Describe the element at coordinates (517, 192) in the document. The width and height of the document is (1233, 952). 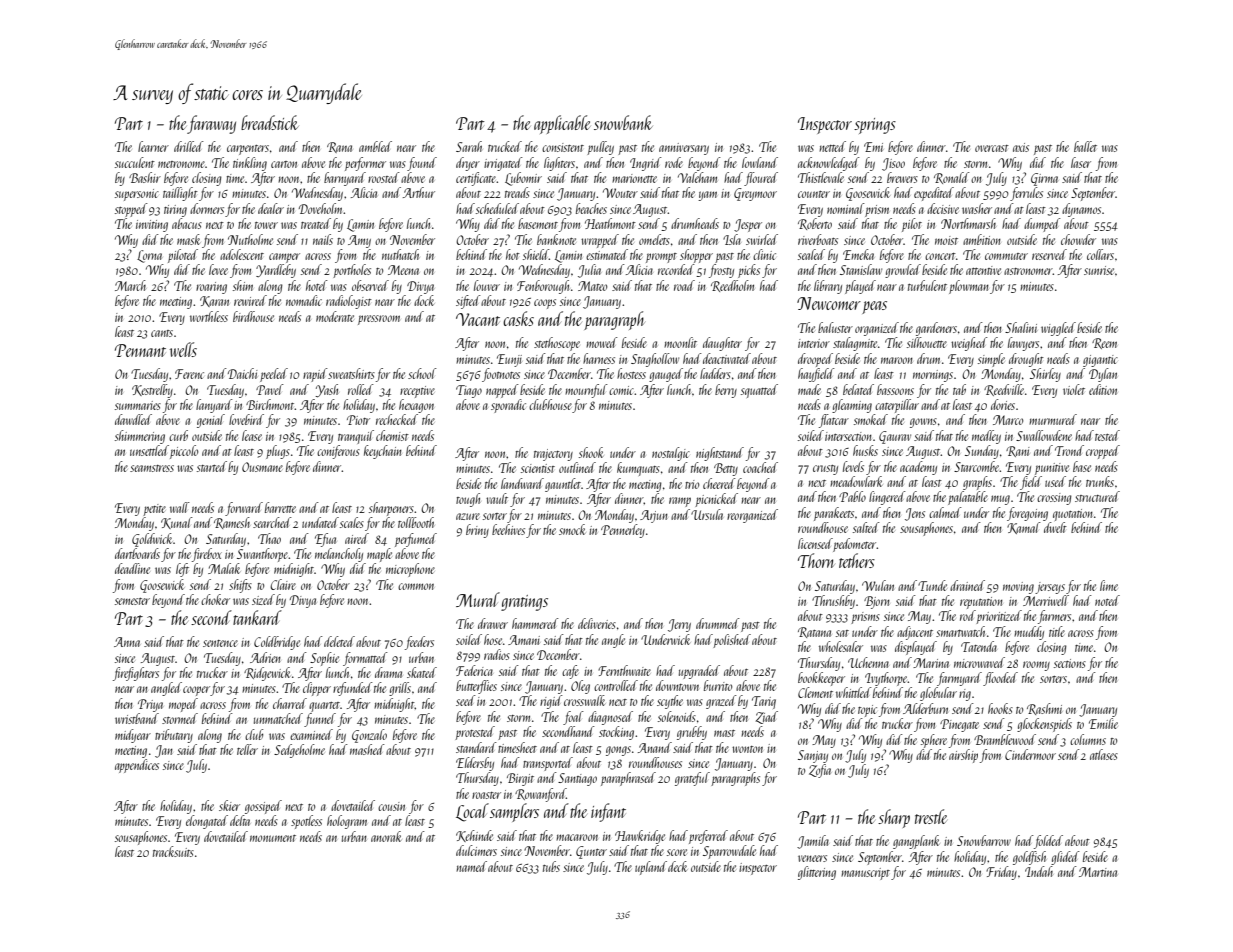
I see `treads` at that location.
